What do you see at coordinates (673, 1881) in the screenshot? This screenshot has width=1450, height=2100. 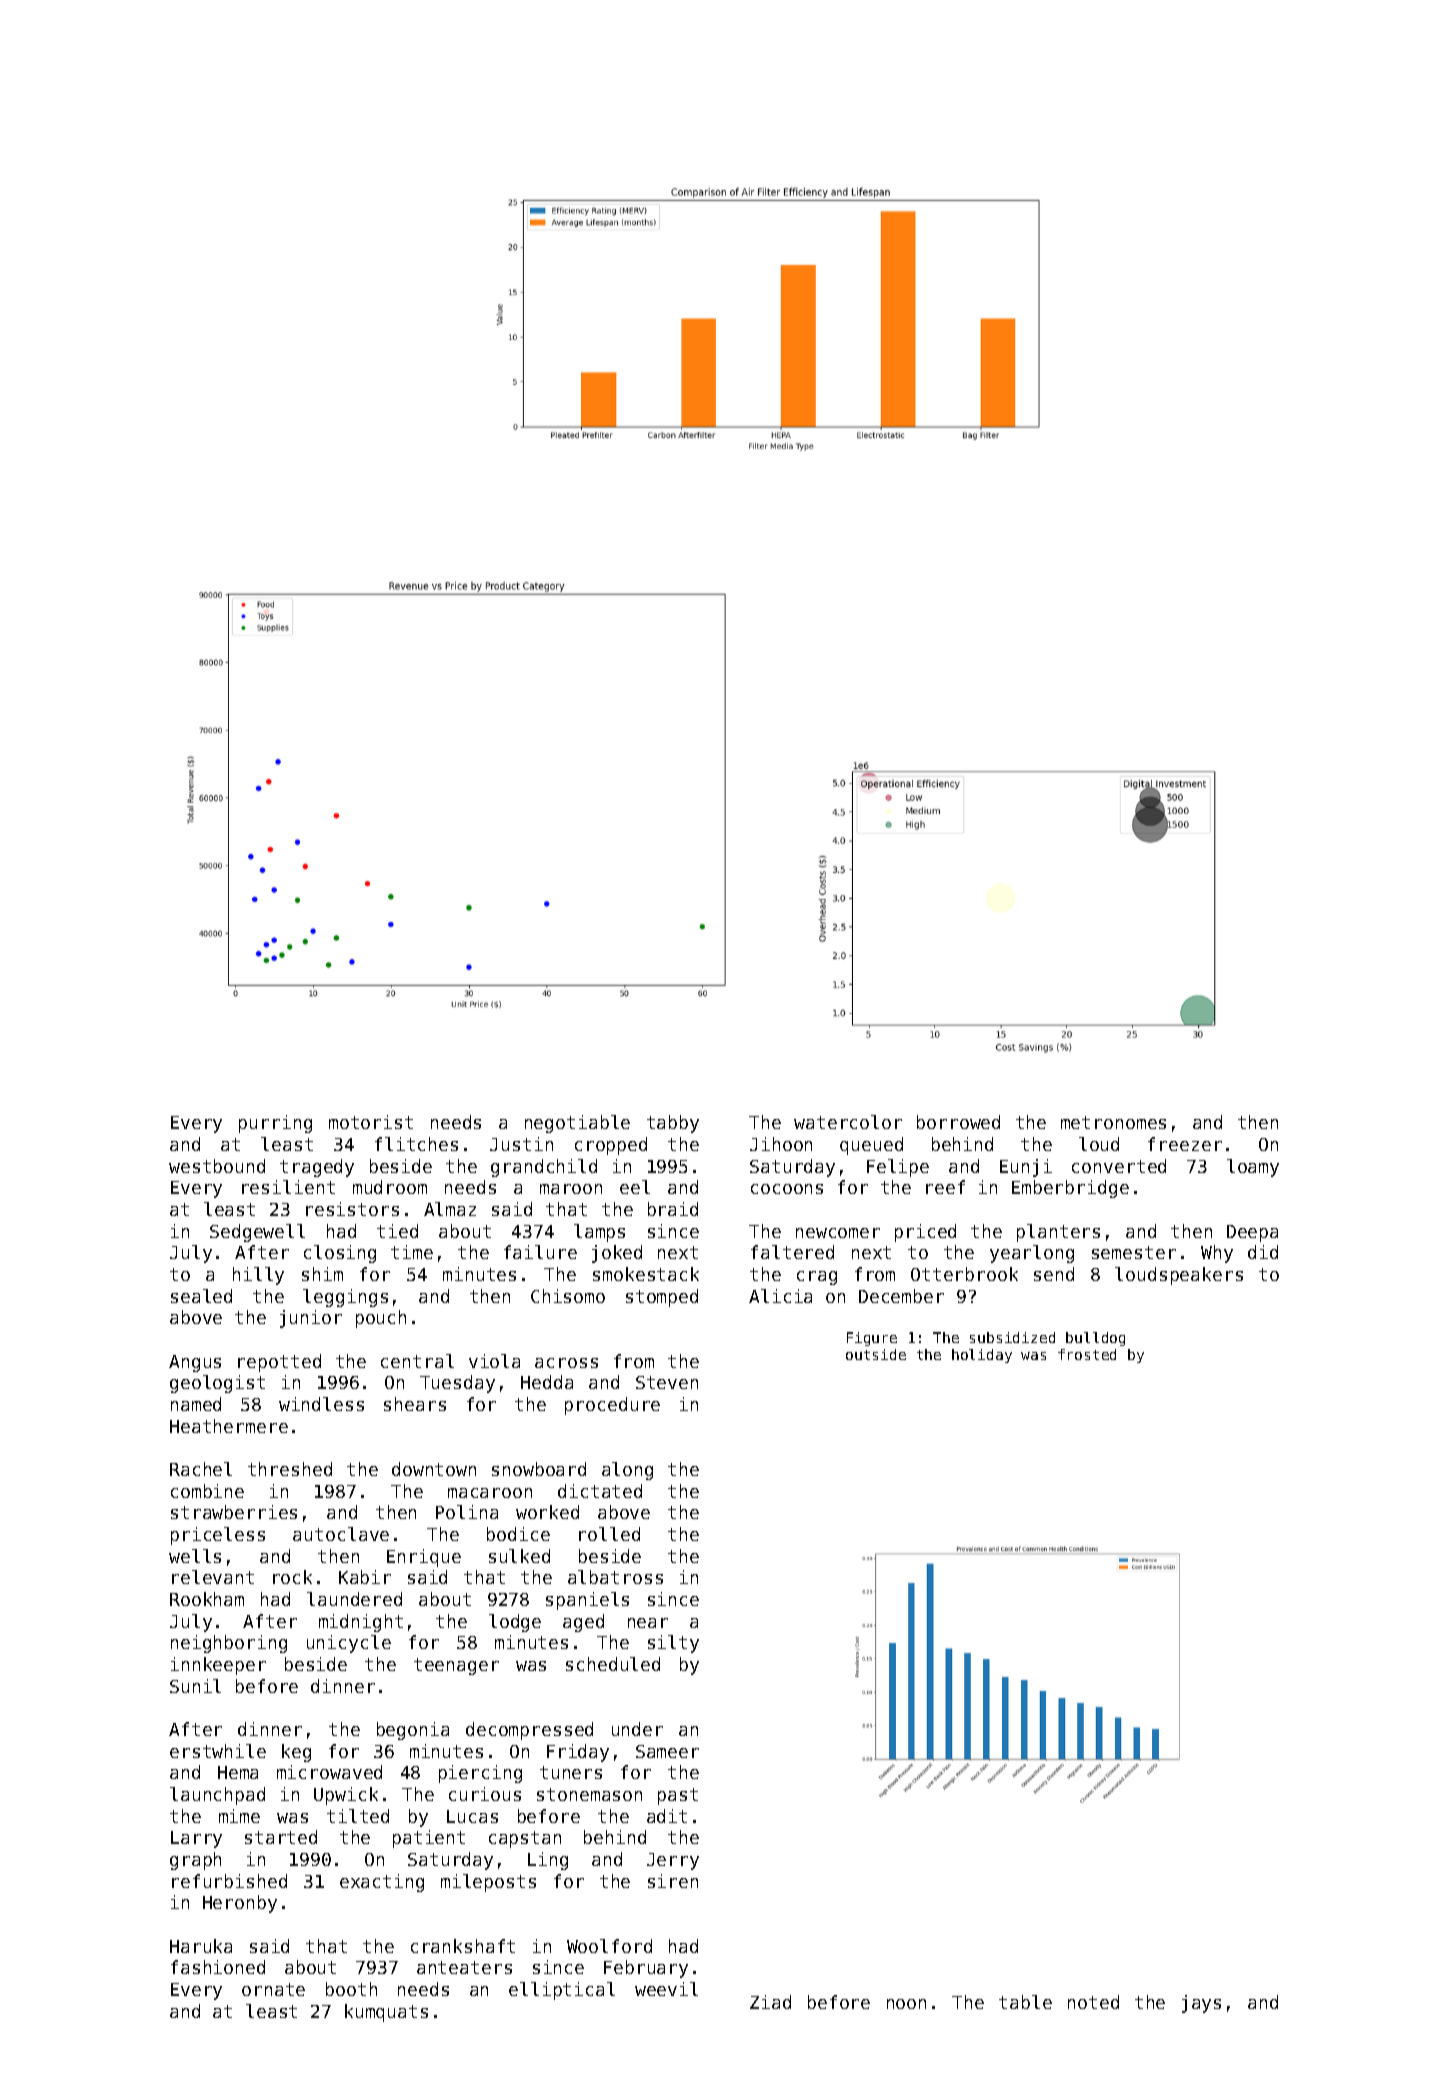 I see `siren` at bounding box center [673, 1881].
